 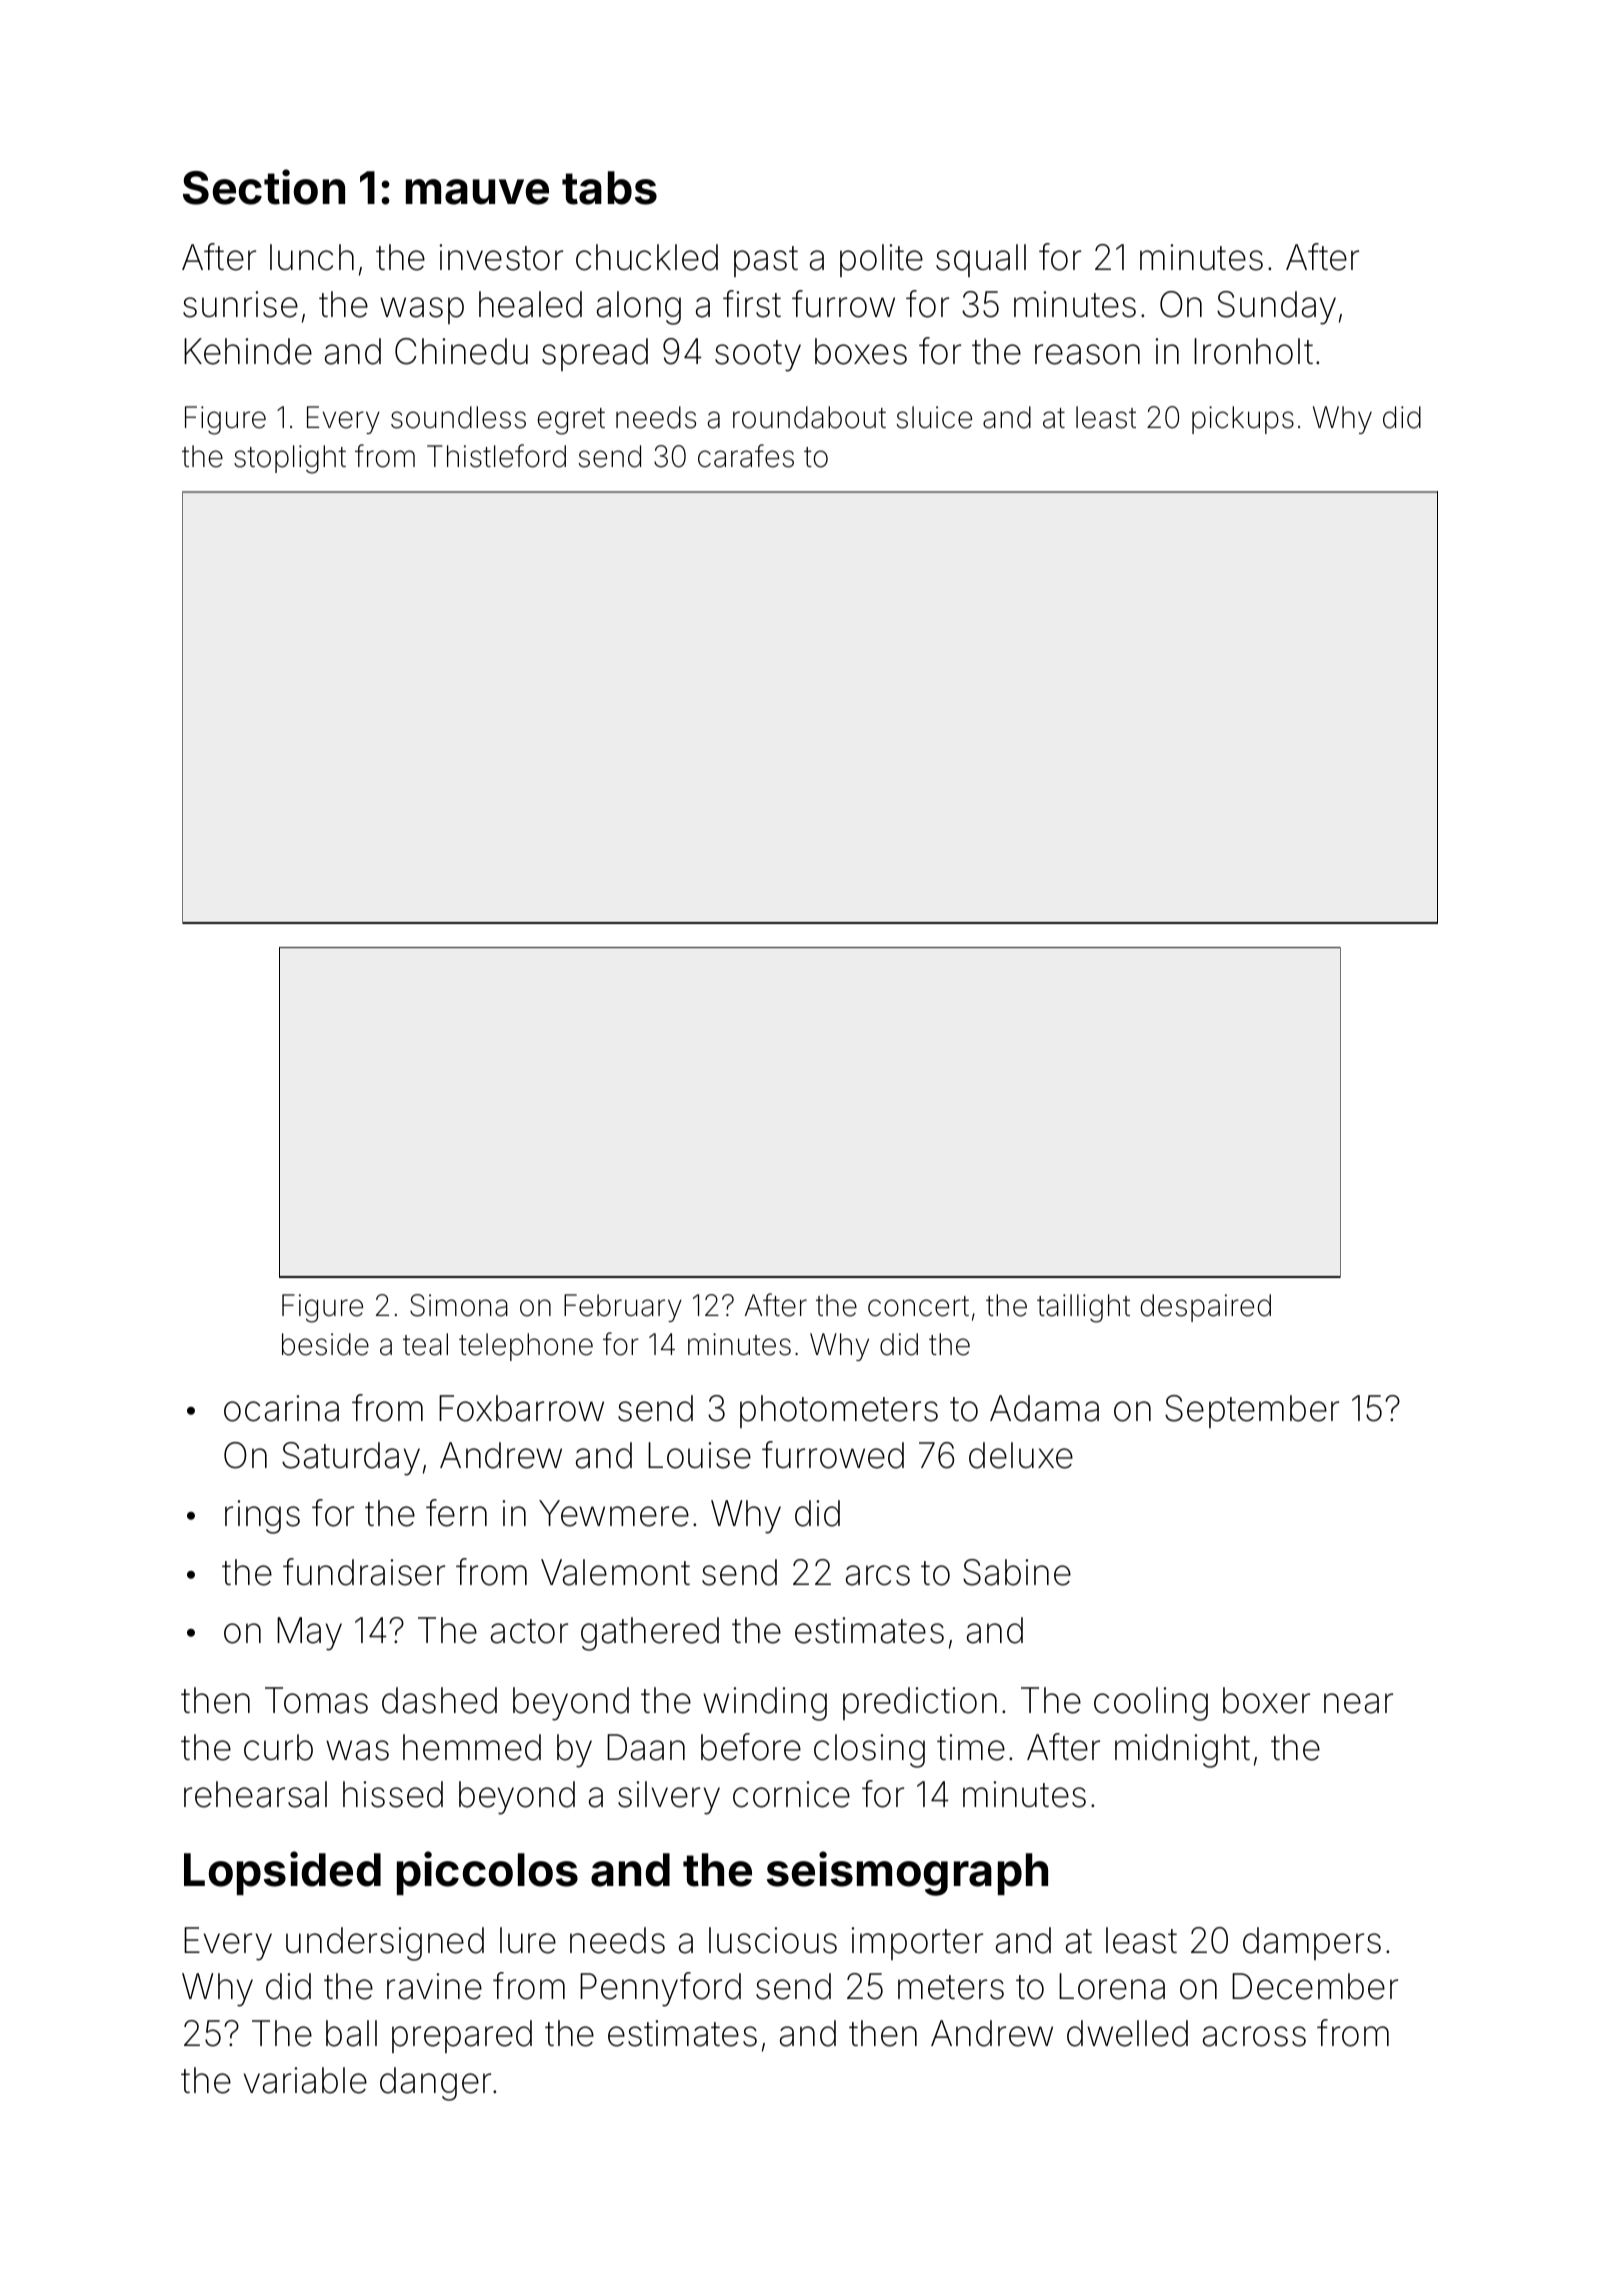 What do you see at coordinates (609, 188) in the page?
I see `tabs` at bounding box center [609, 188].
